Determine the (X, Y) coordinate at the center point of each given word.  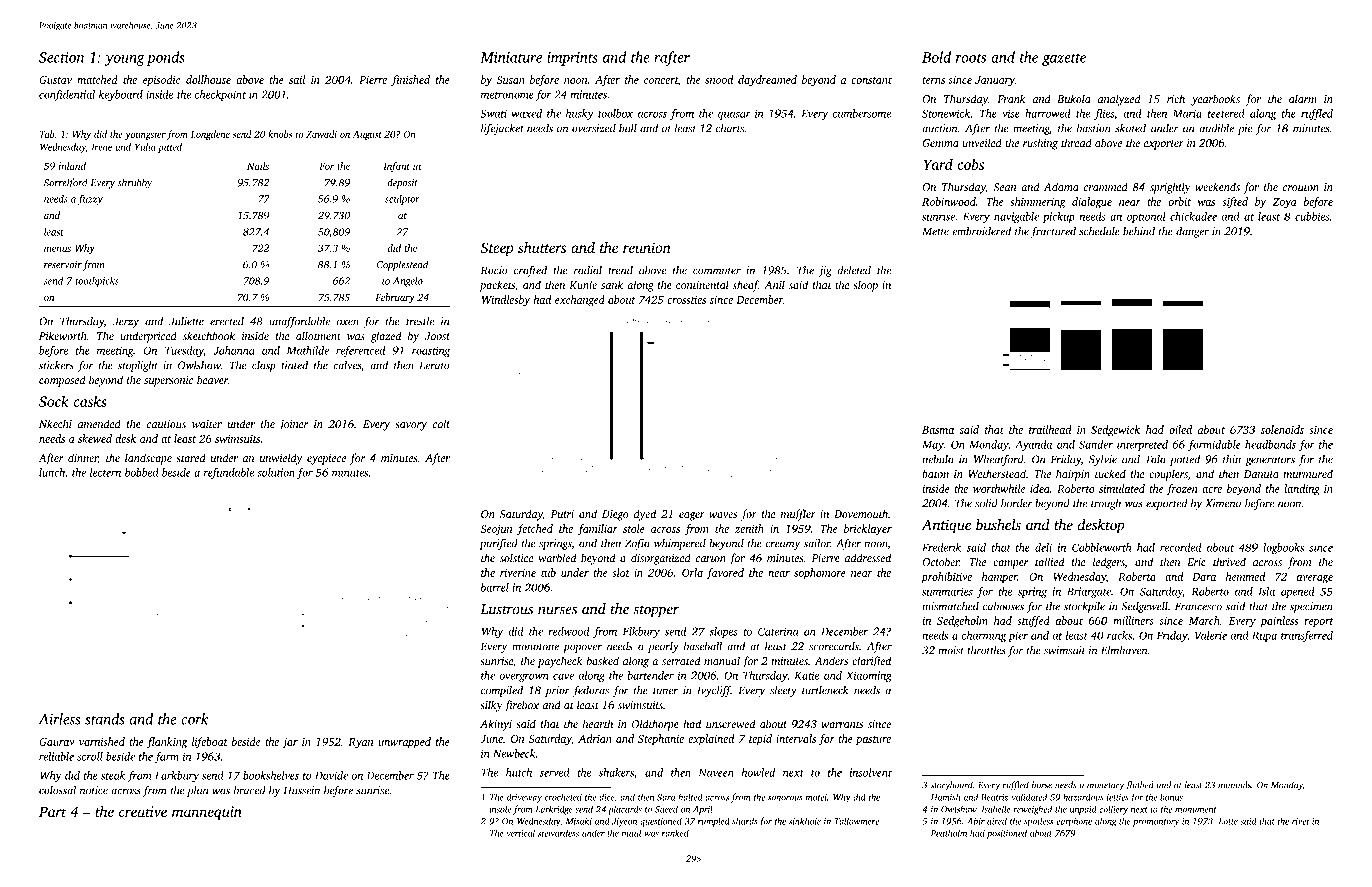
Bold (936, 57)
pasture (873, 741)
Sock (54, 401)
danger (1192, 232)
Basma (938, 430)
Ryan (361, 743)
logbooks (1283, 548)
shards (745, 821)
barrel (495, 587)
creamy (783, 545)
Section (61, 57)
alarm (1303, 98)
